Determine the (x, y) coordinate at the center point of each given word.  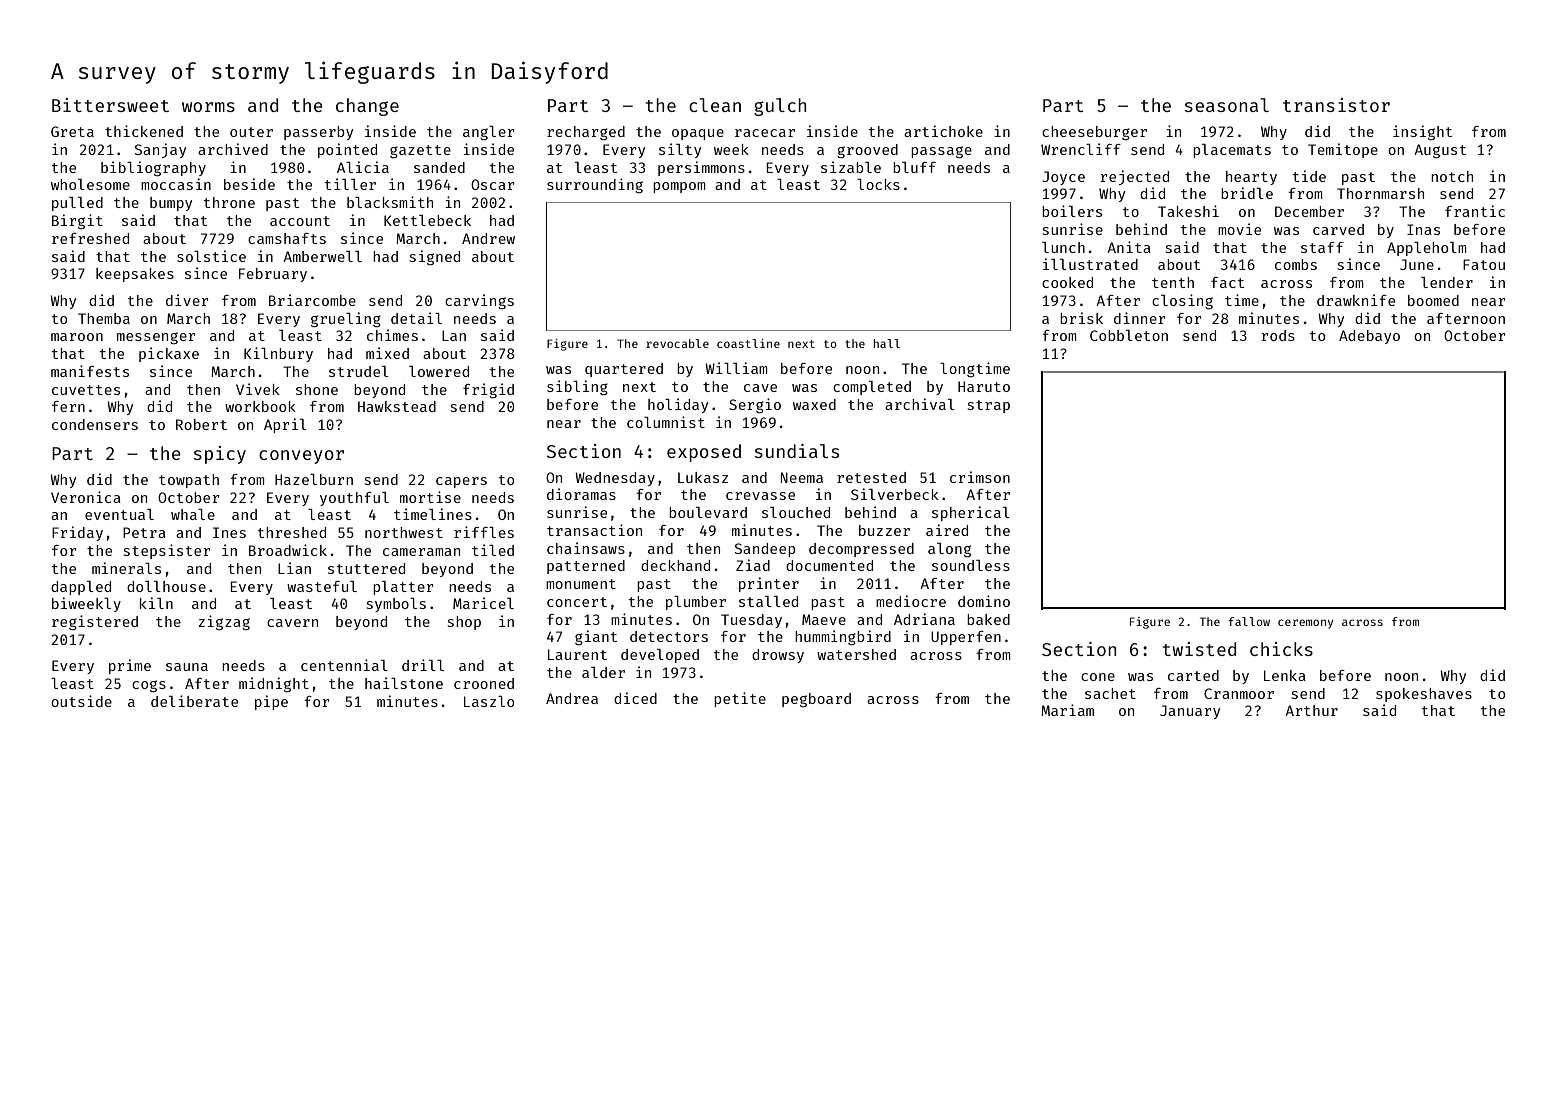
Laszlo (489, 701)
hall (887, 343)
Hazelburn (314, 479)
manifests (90, 371)
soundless (971, 565)
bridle (1247, 193)
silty (680, 150)
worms (208, 107)
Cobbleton (1129, 335)
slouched (796, 512)
